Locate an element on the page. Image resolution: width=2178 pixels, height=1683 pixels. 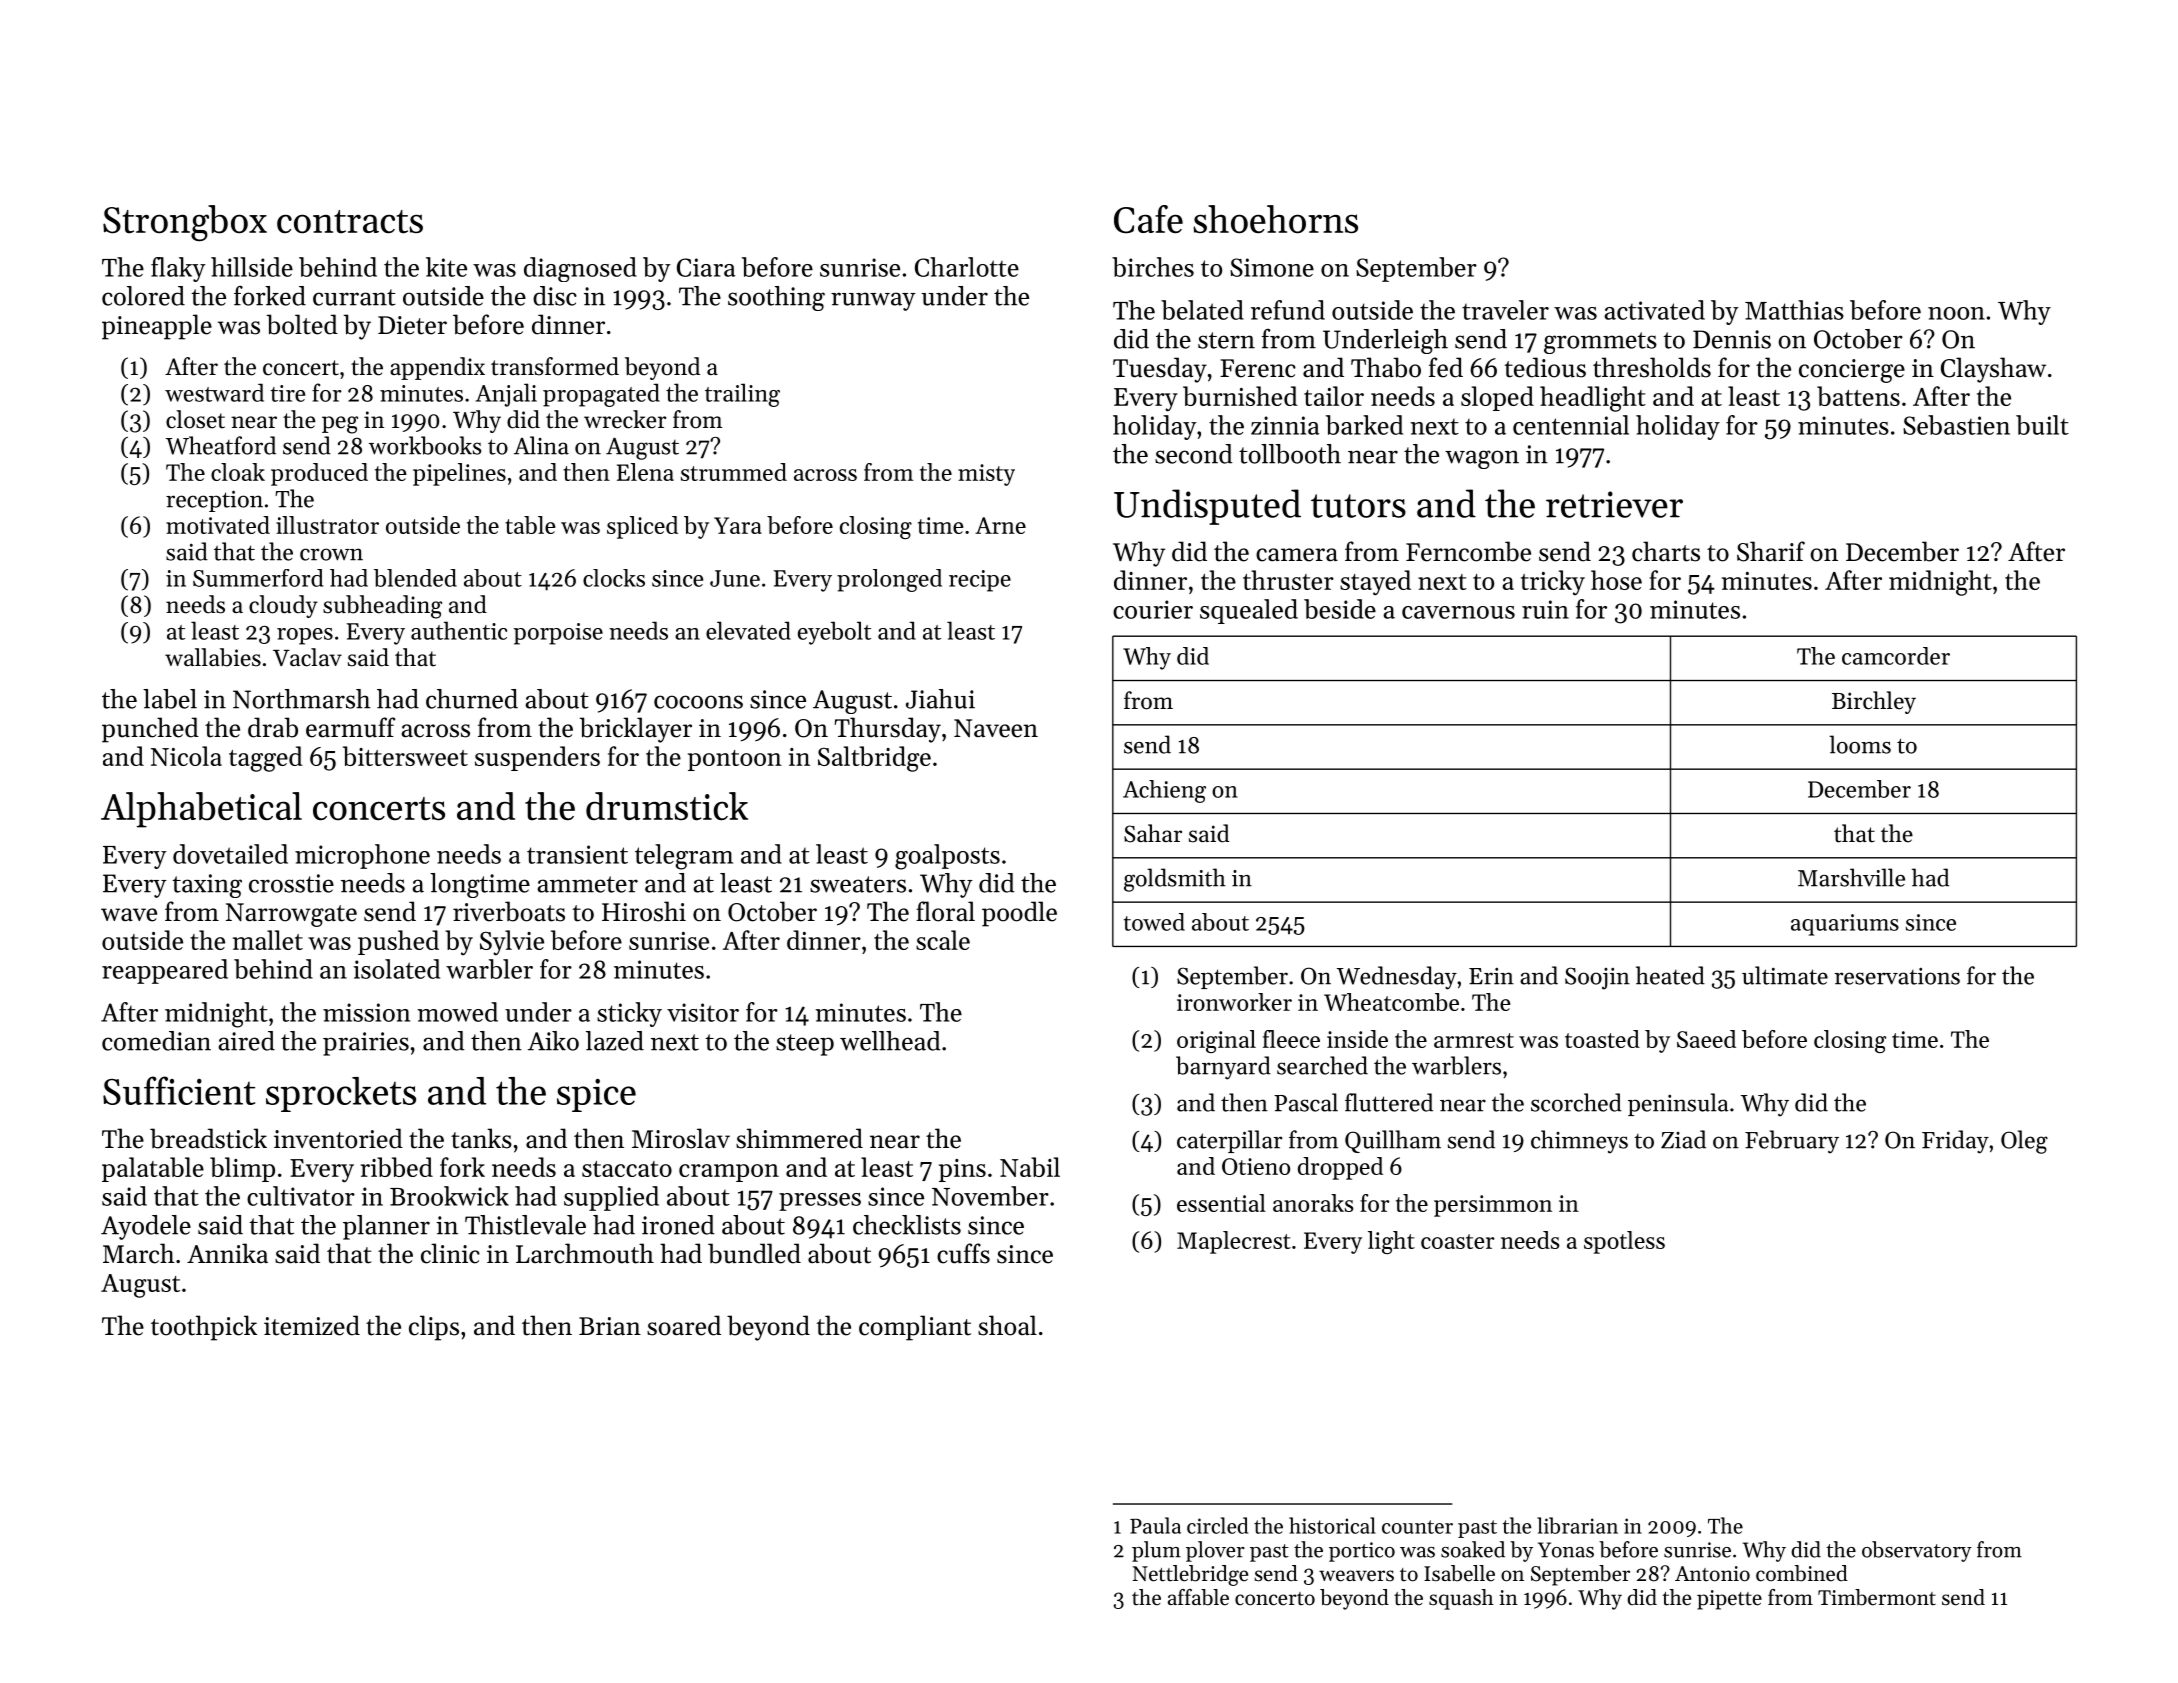
Nabil is located at coordinates (1030, 1167).
